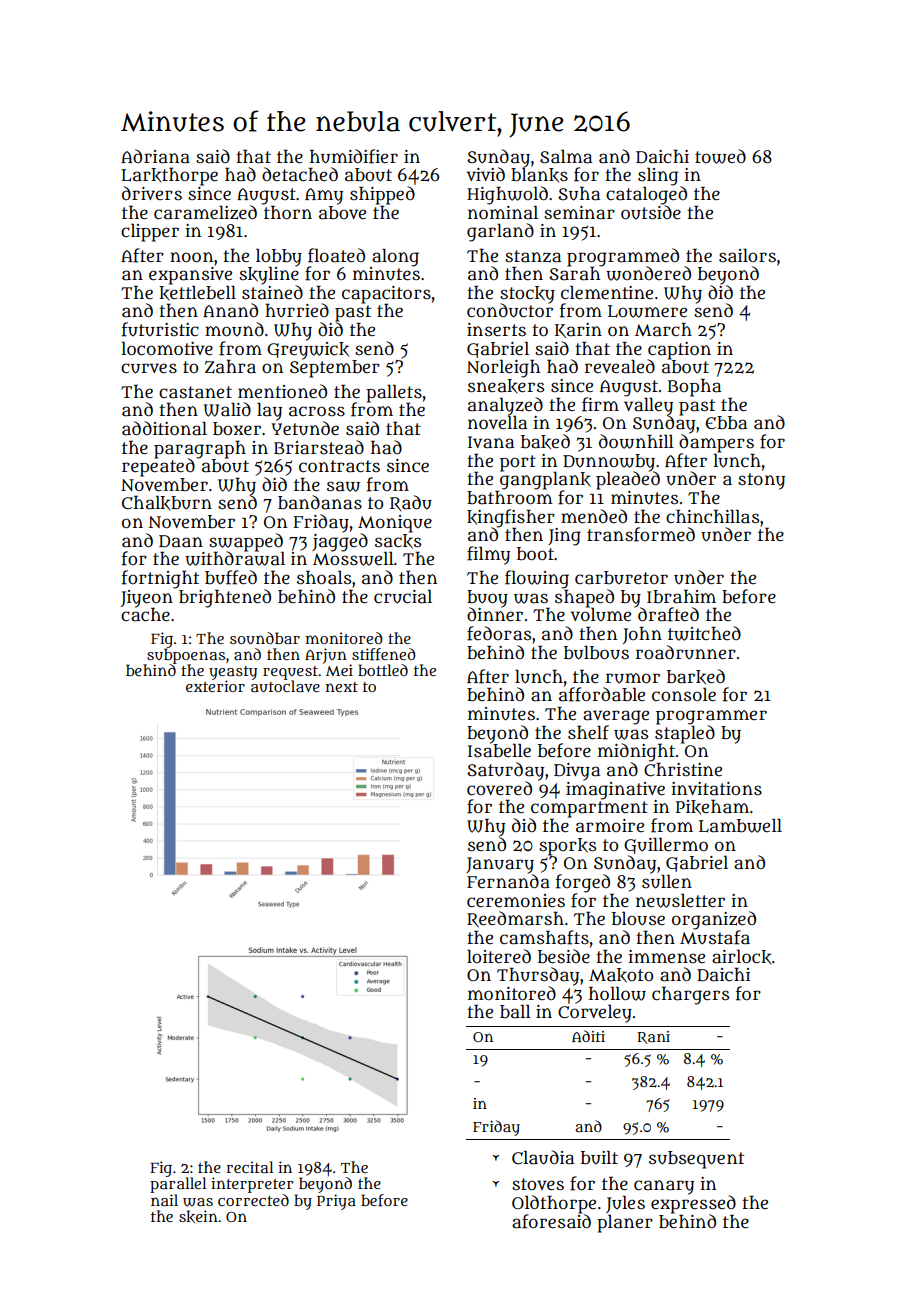  I want to click on towed, so click(720, 156).
